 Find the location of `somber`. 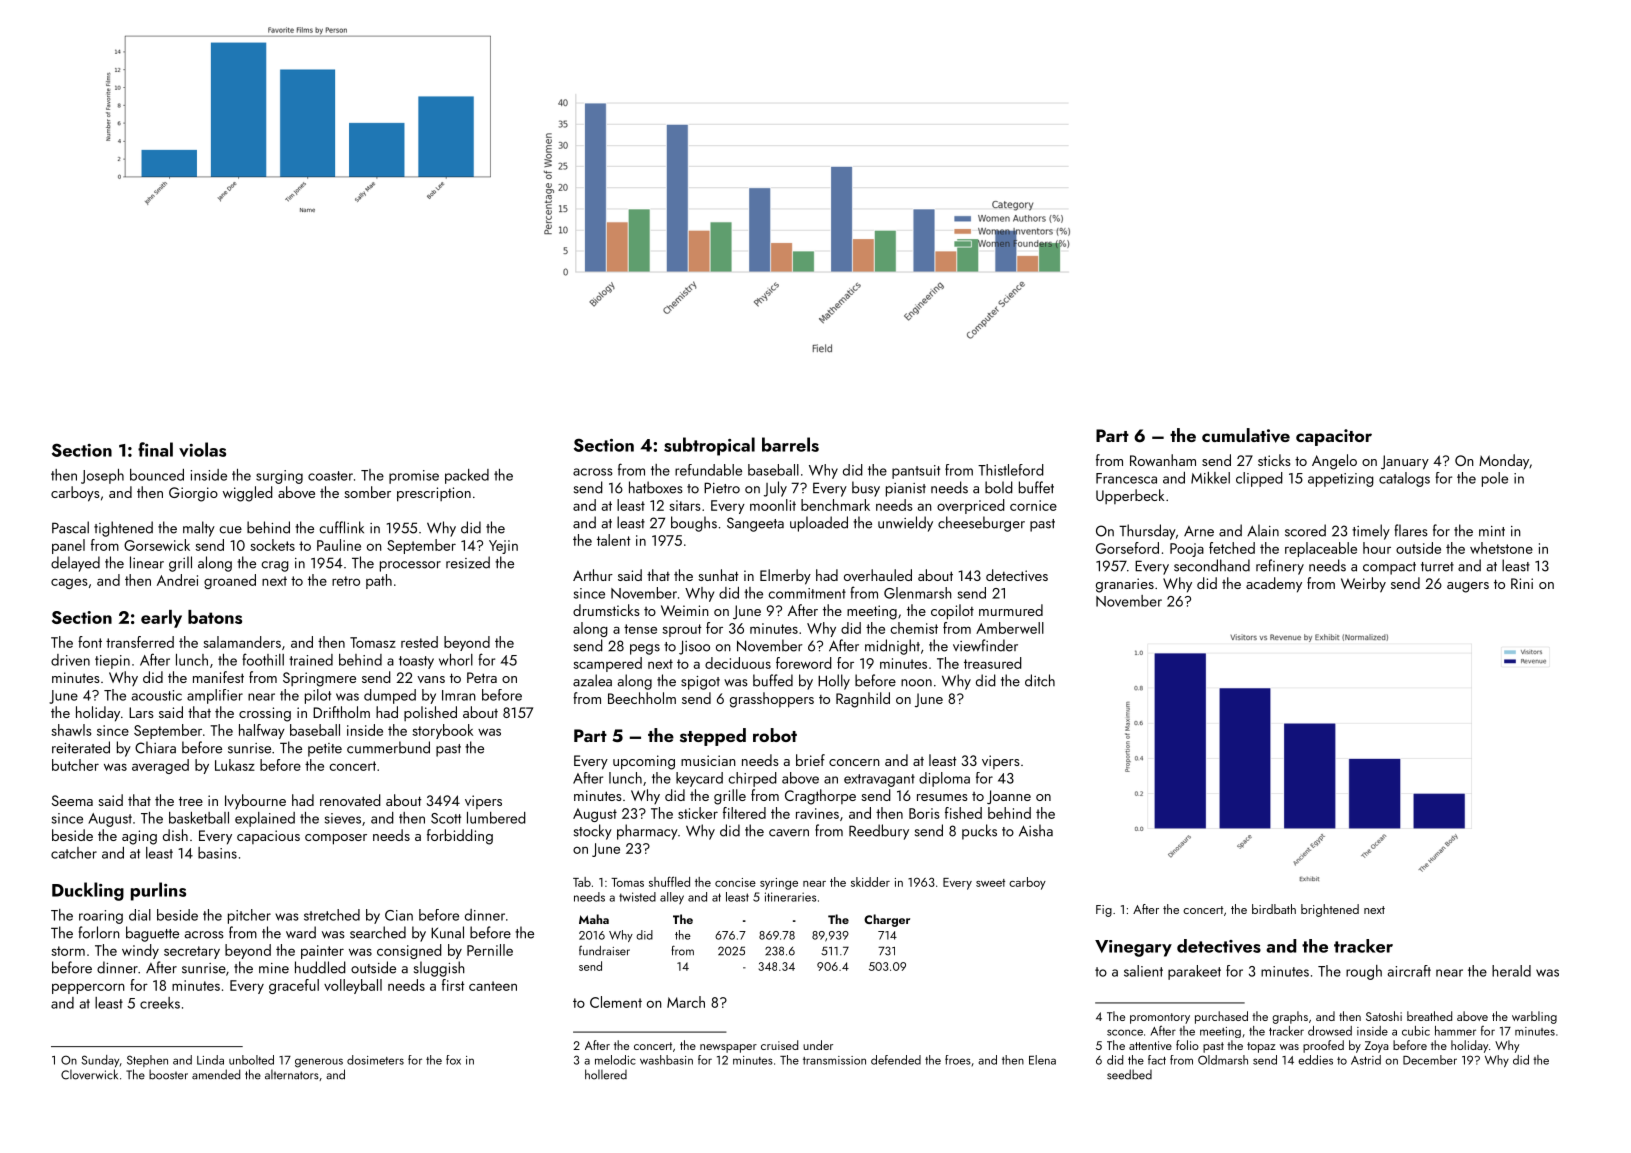

somber is located at coordinates (367, 492).
